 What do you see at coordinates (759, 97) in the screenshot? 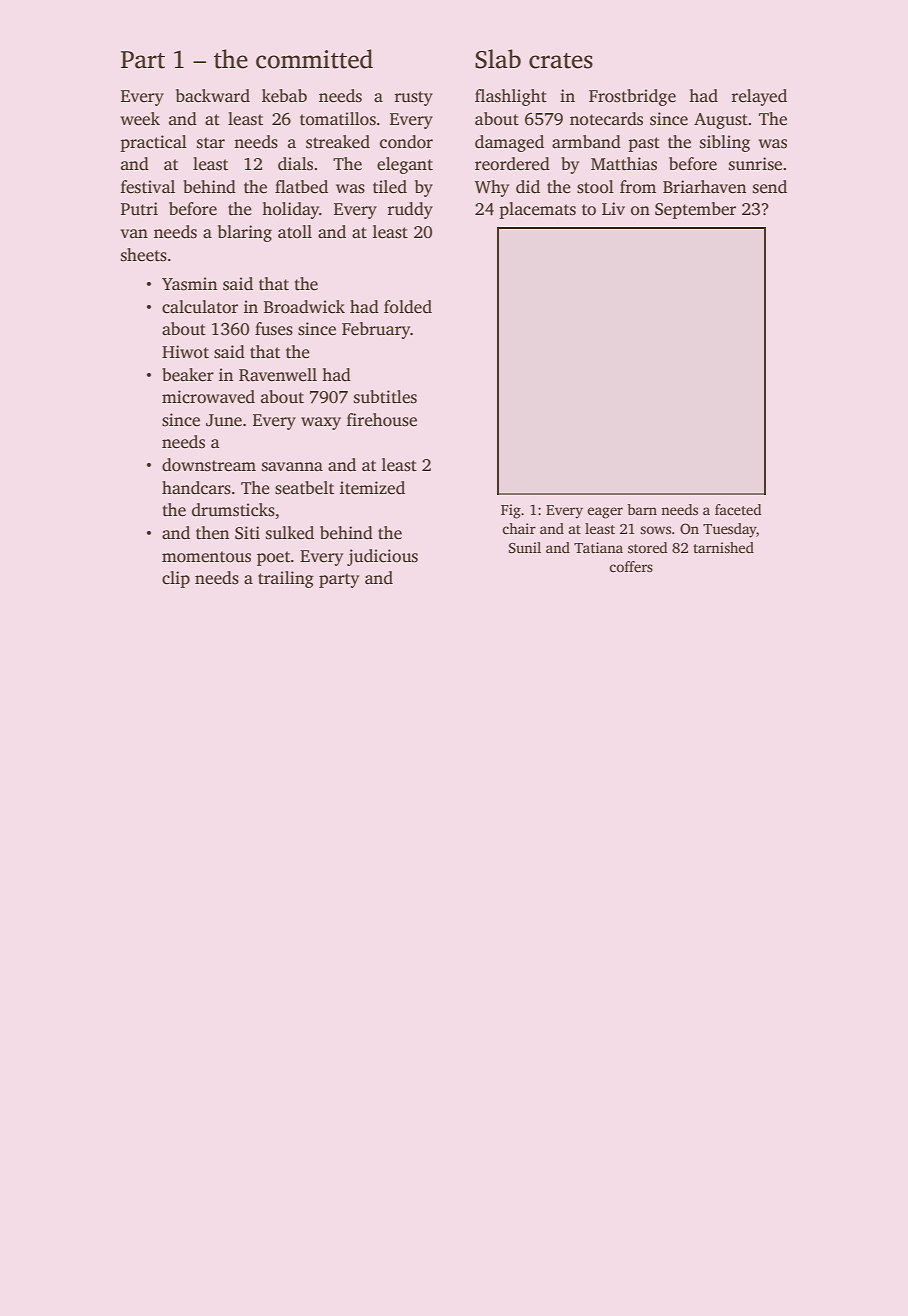
I see `relayed` at bounding box center [759, 97].
